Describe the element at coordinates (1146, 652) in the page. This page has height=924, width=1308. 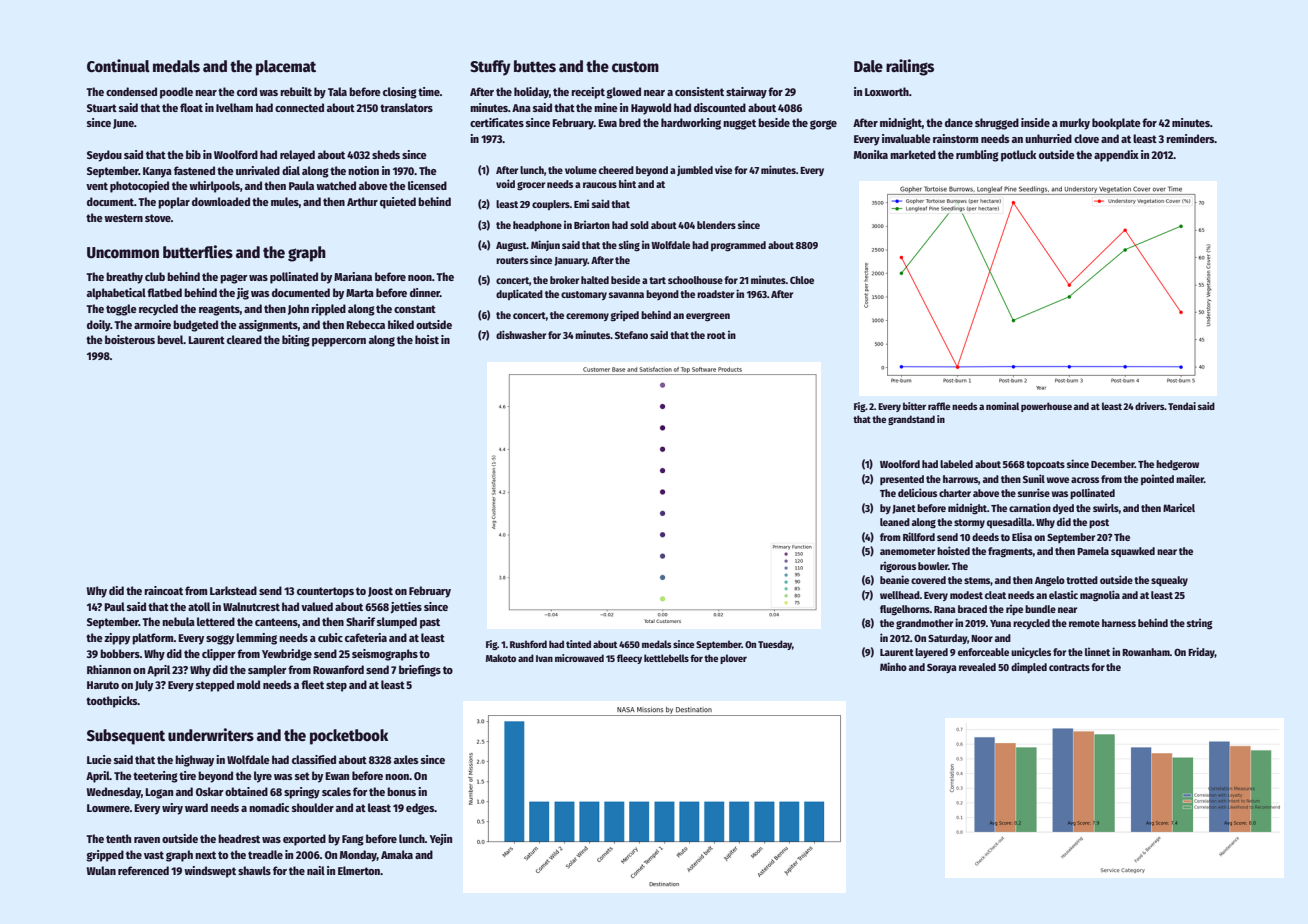
I see `Rowanham` at that location.
